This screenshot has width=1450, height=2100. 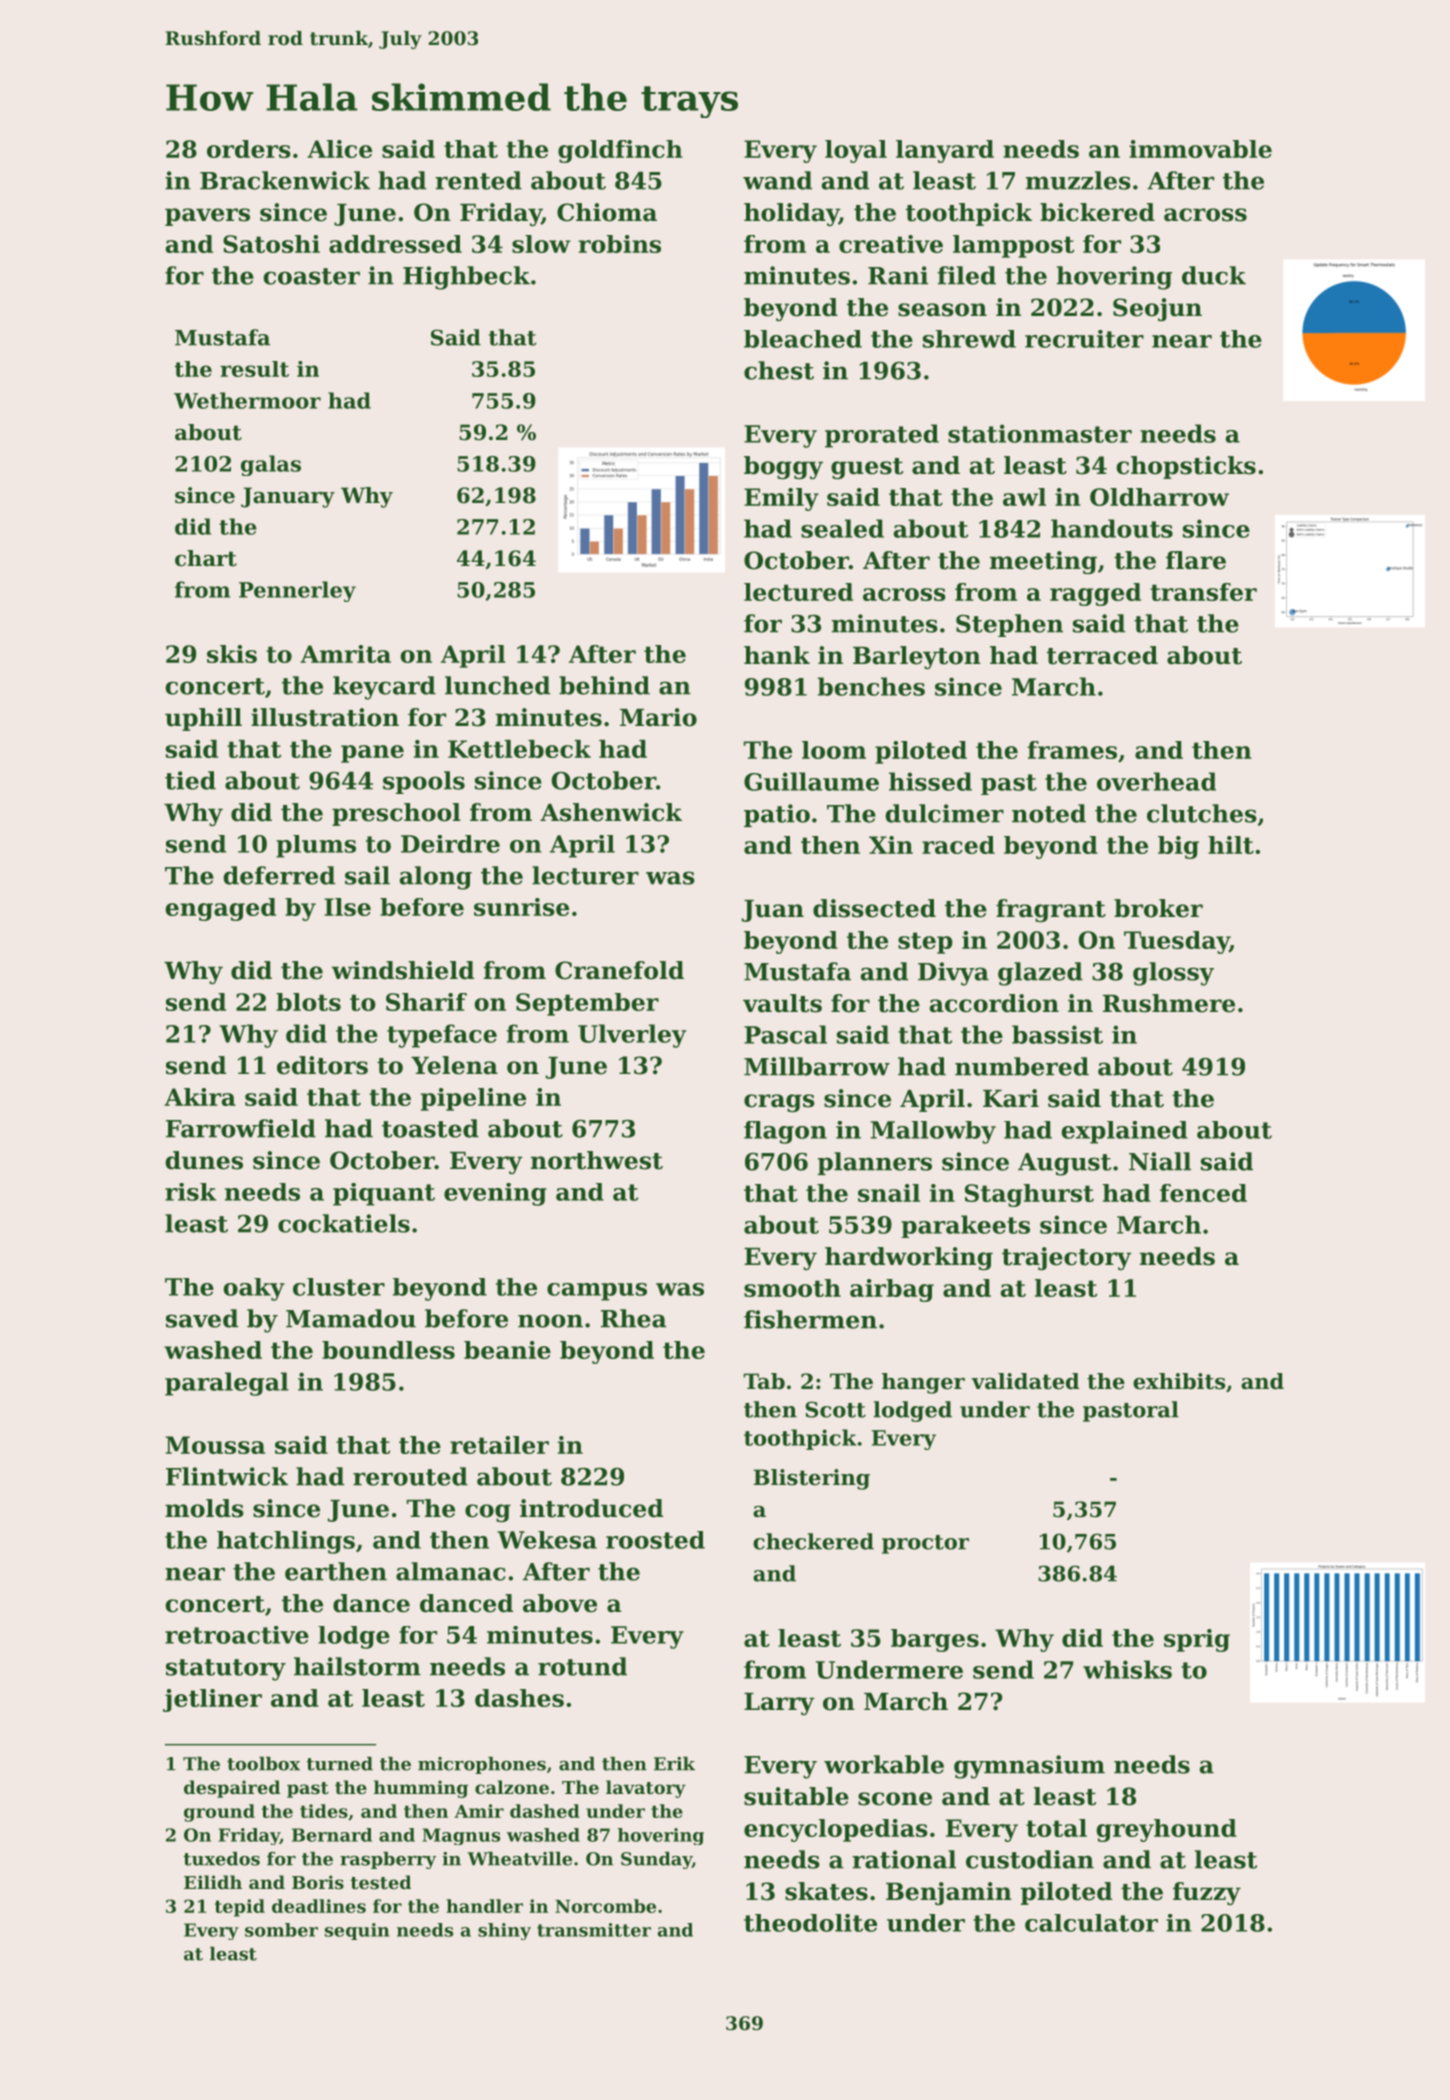 What do you see at coordinates (232, 654) in the screenshot?
I see `skis` at bounding box center [232, 654].
